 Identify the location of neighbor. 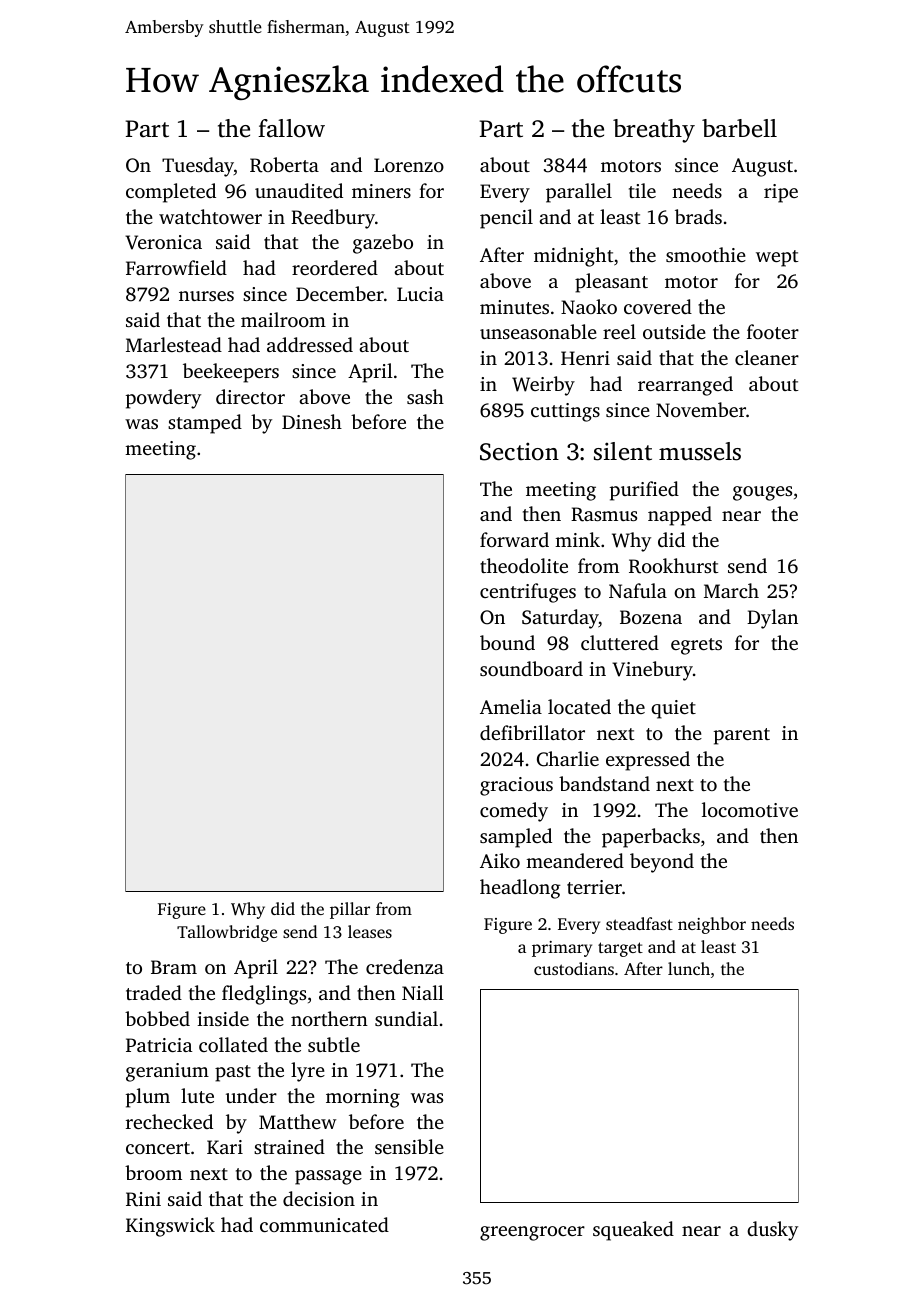
(712, 925).
